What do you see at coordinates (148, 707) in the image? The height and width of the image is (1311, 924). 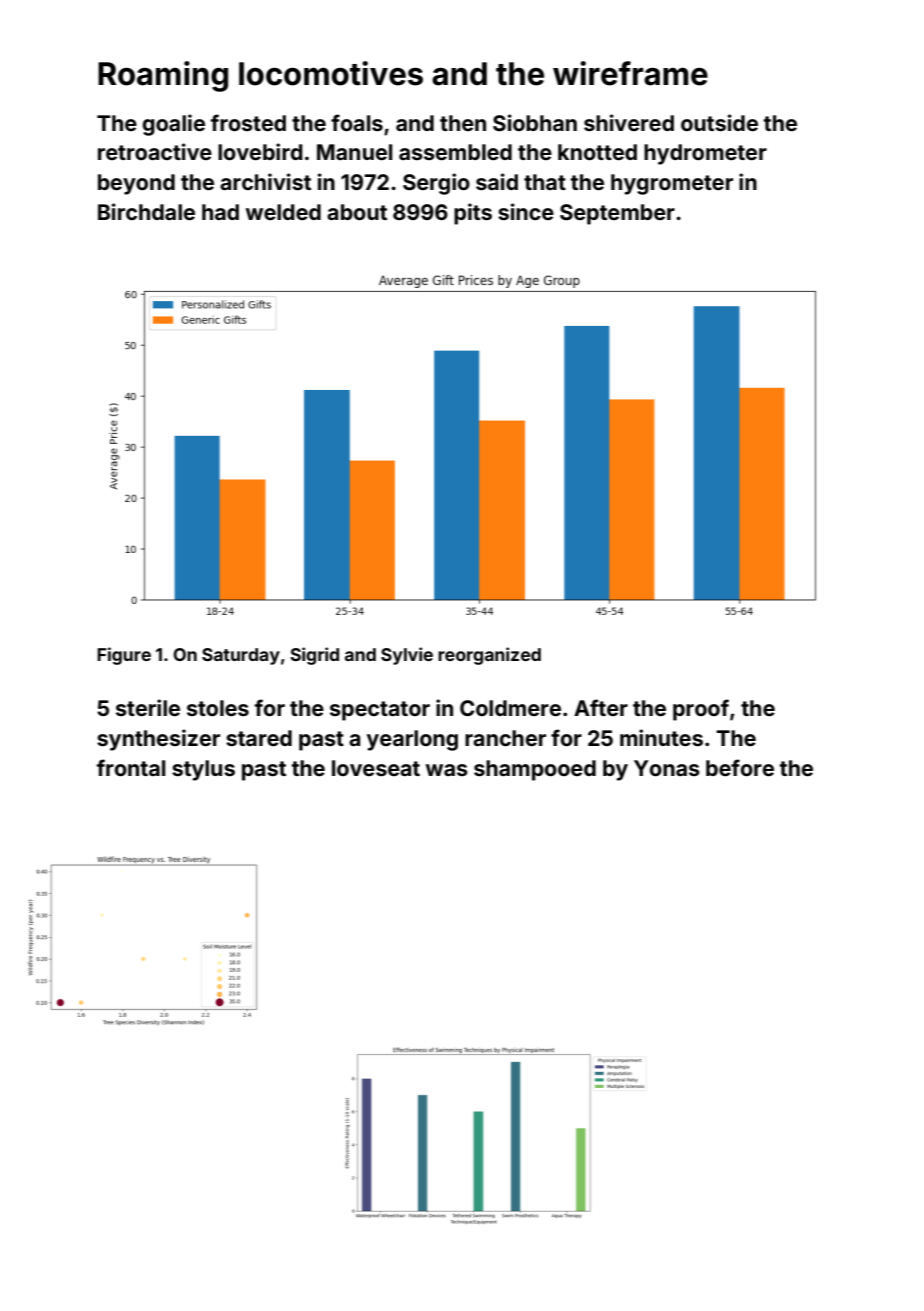 I see `sterile` at bounding box center [148, 707].
